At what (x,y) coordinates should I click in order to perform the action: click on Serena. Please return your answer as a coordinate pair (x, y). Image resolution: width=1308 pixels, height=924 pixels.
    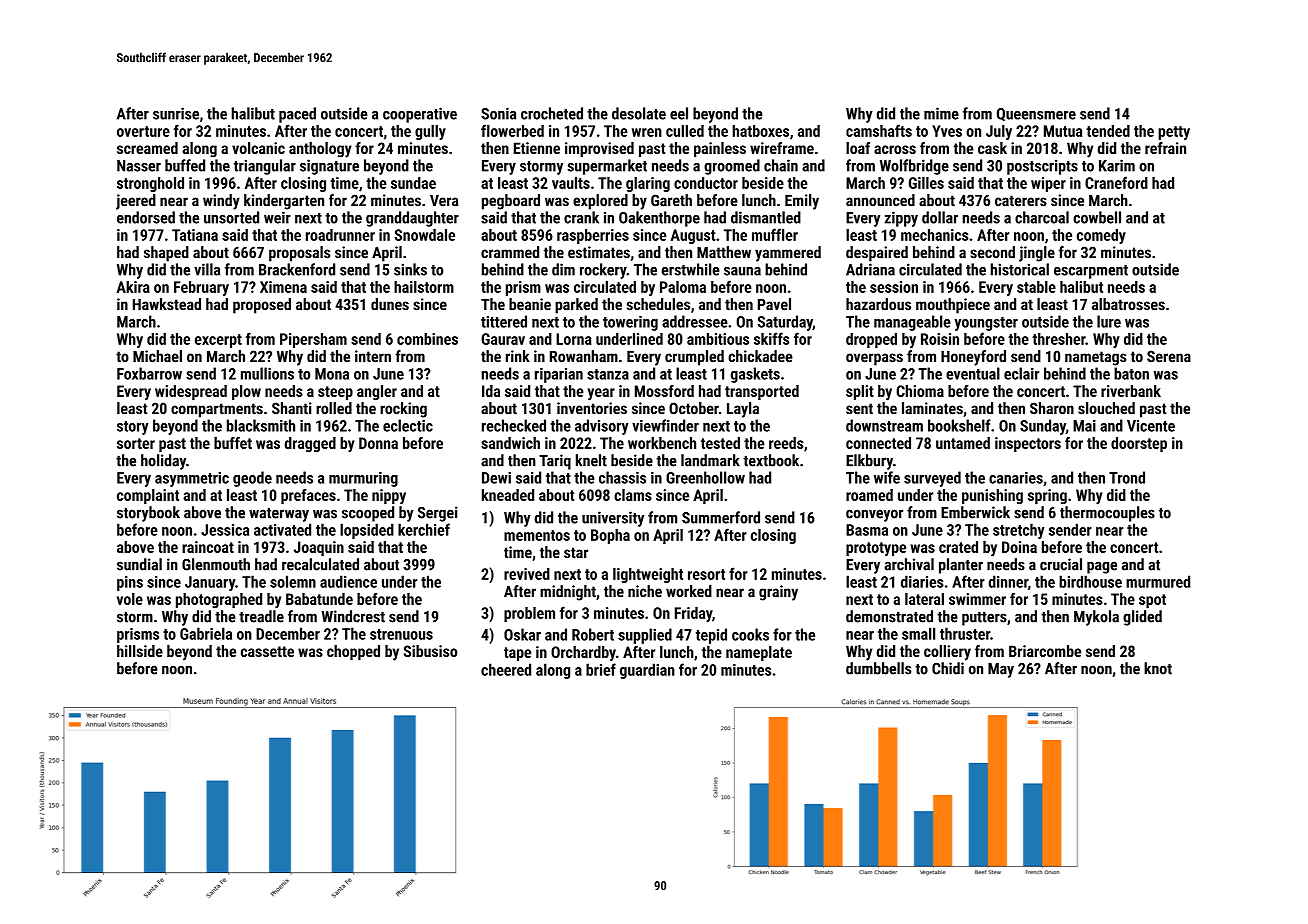
    Looking at the image, I should click on (1169, 356).
